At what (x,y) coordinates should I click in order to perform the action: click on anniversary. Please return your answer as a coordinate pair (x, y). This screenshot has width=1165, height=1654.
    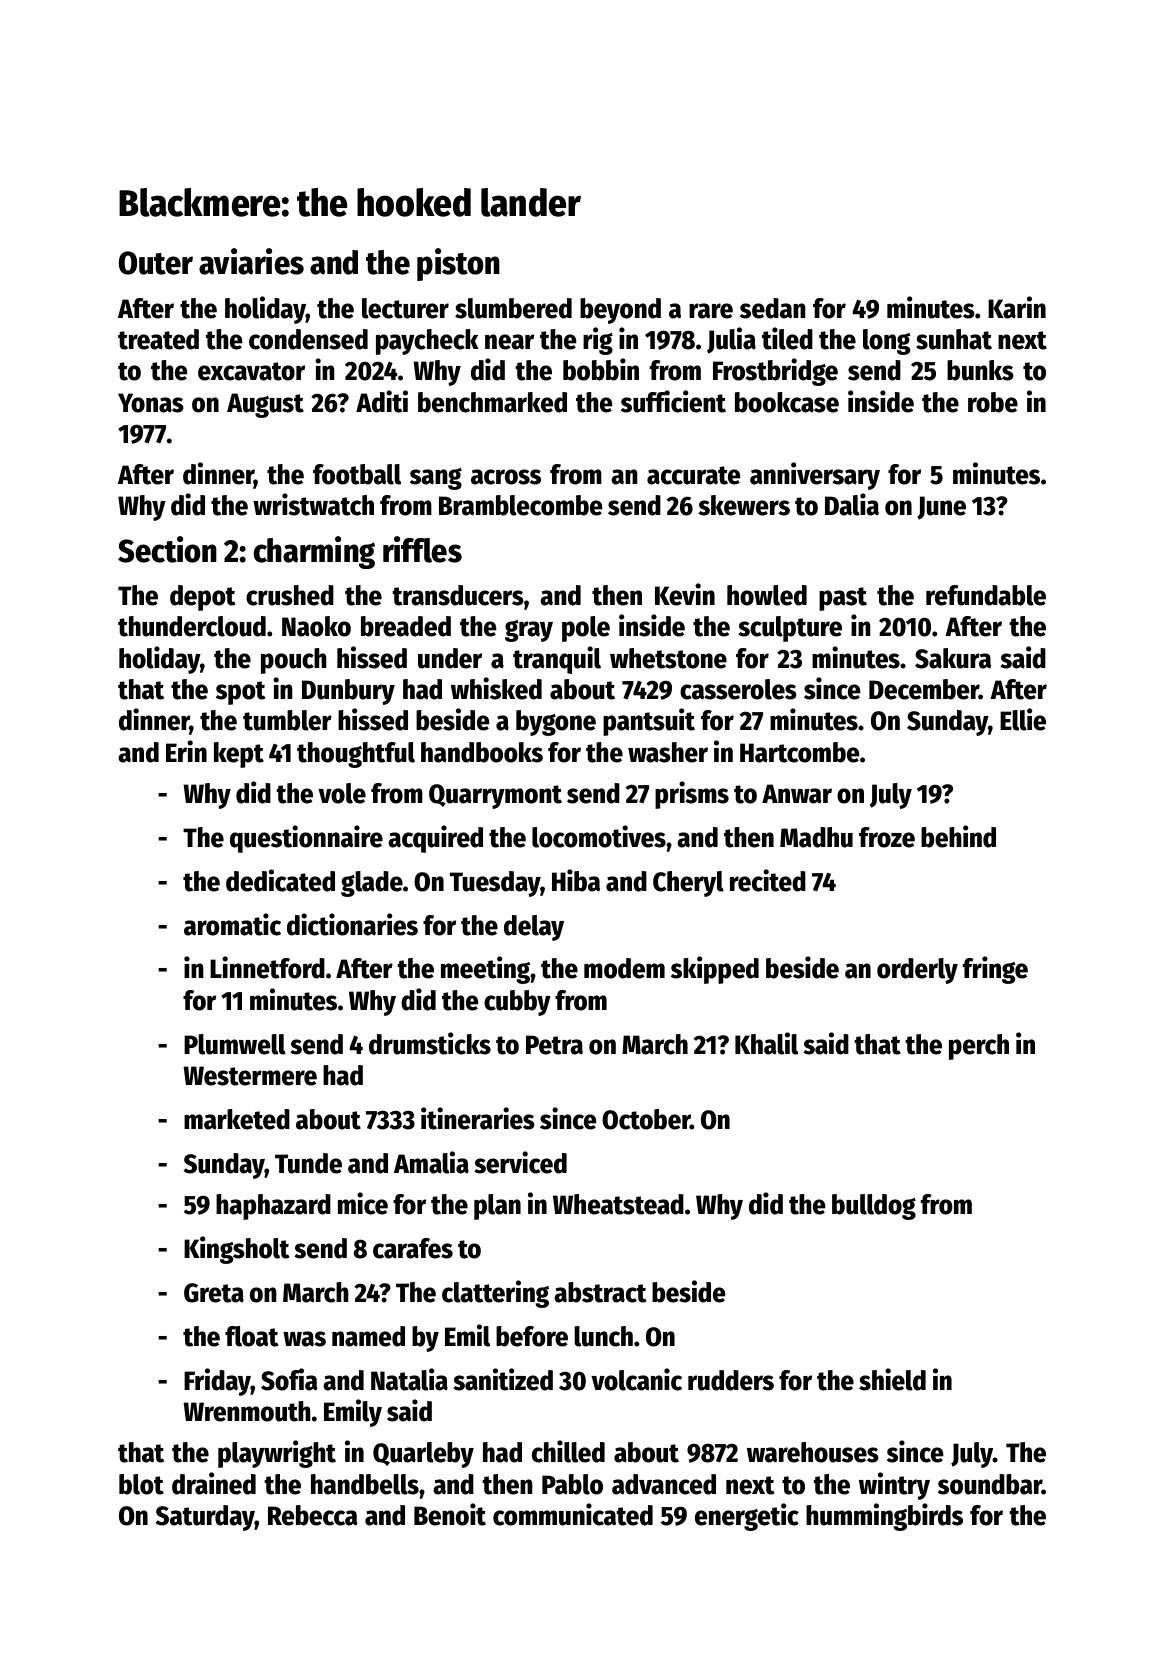
    Looking at the image, I should click on (815, 476).
